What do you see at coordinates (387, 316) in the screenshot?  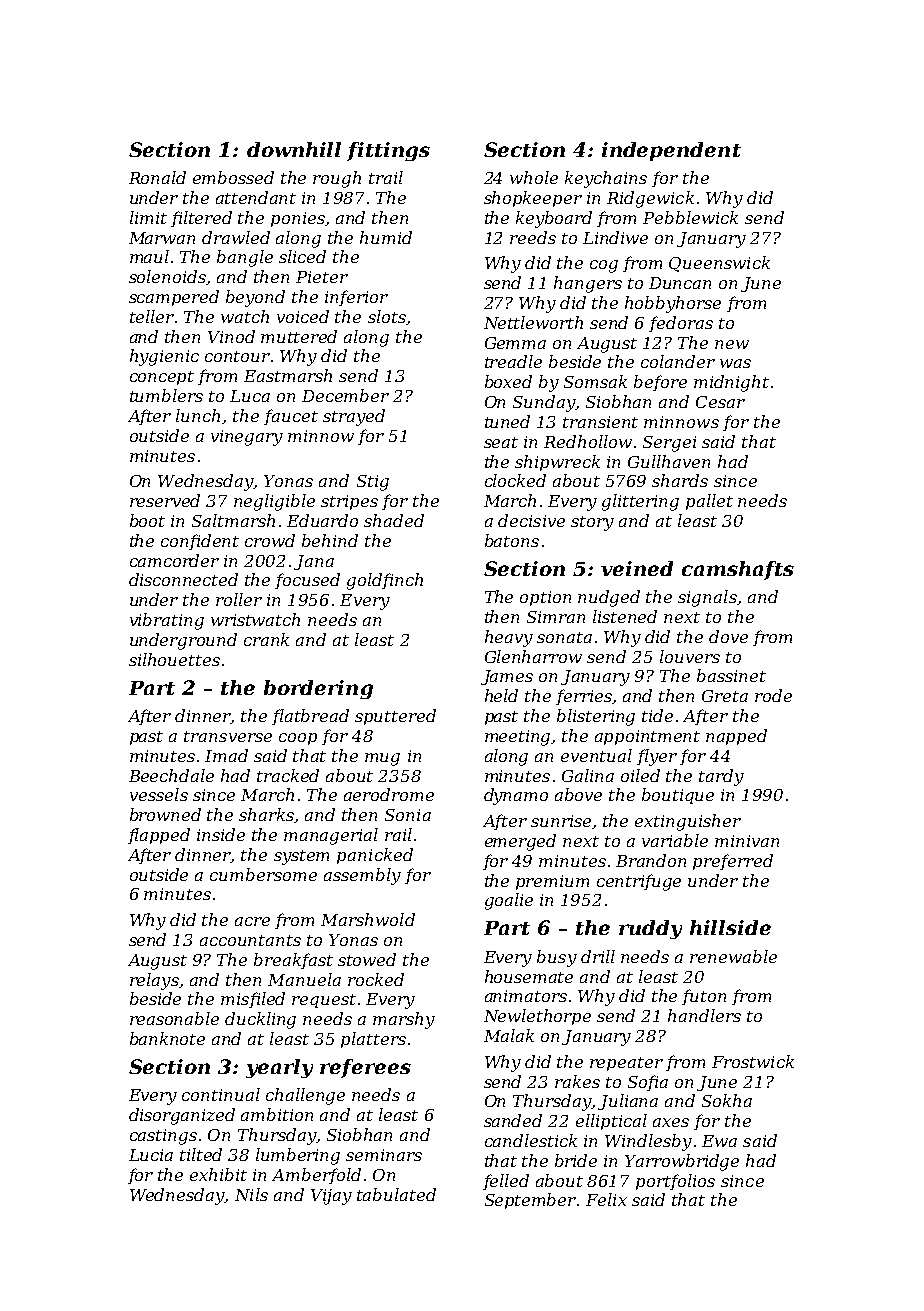 I see `slots` at bounding box center [387, 316].
